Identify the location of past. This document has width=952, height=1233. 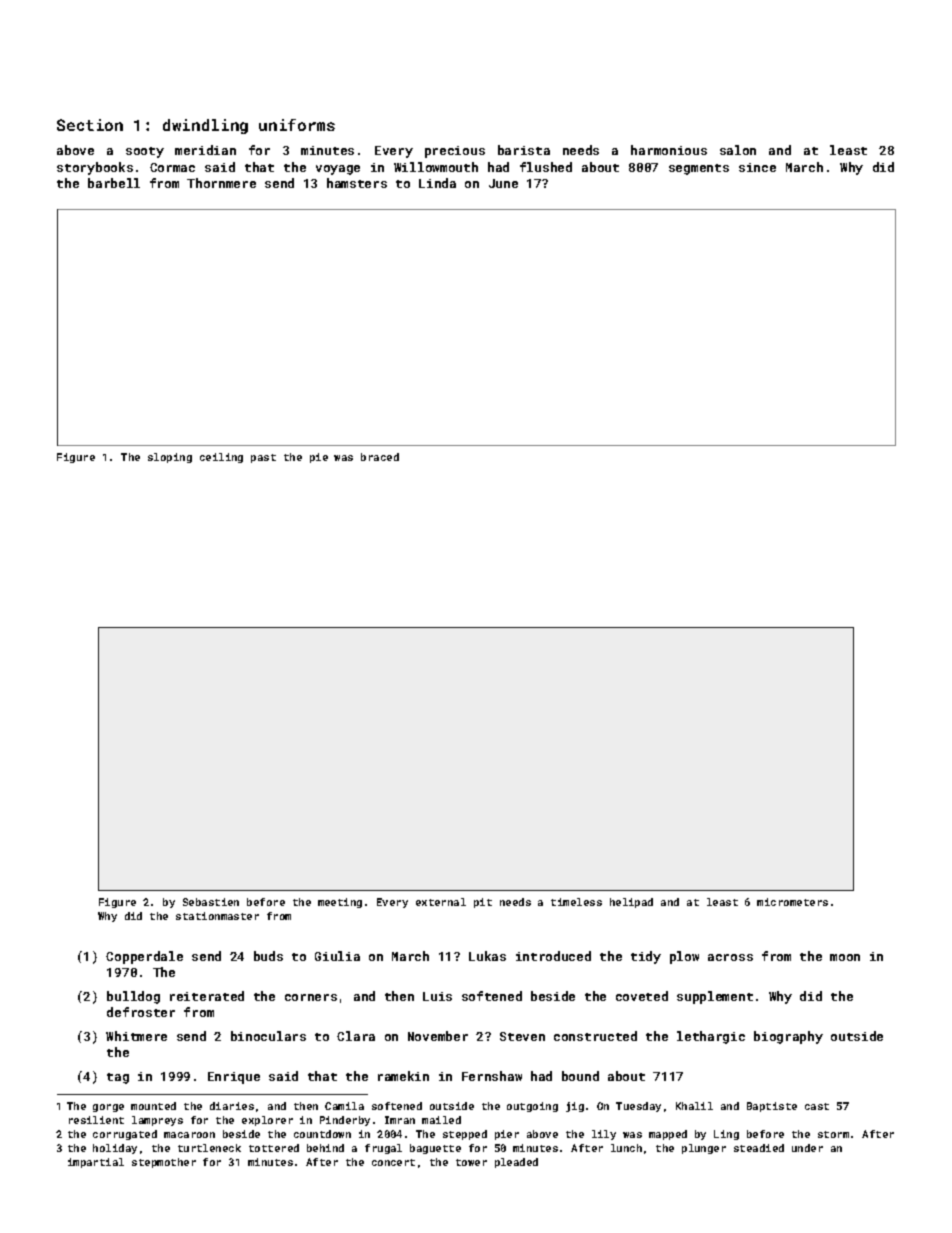
(263, 458).
